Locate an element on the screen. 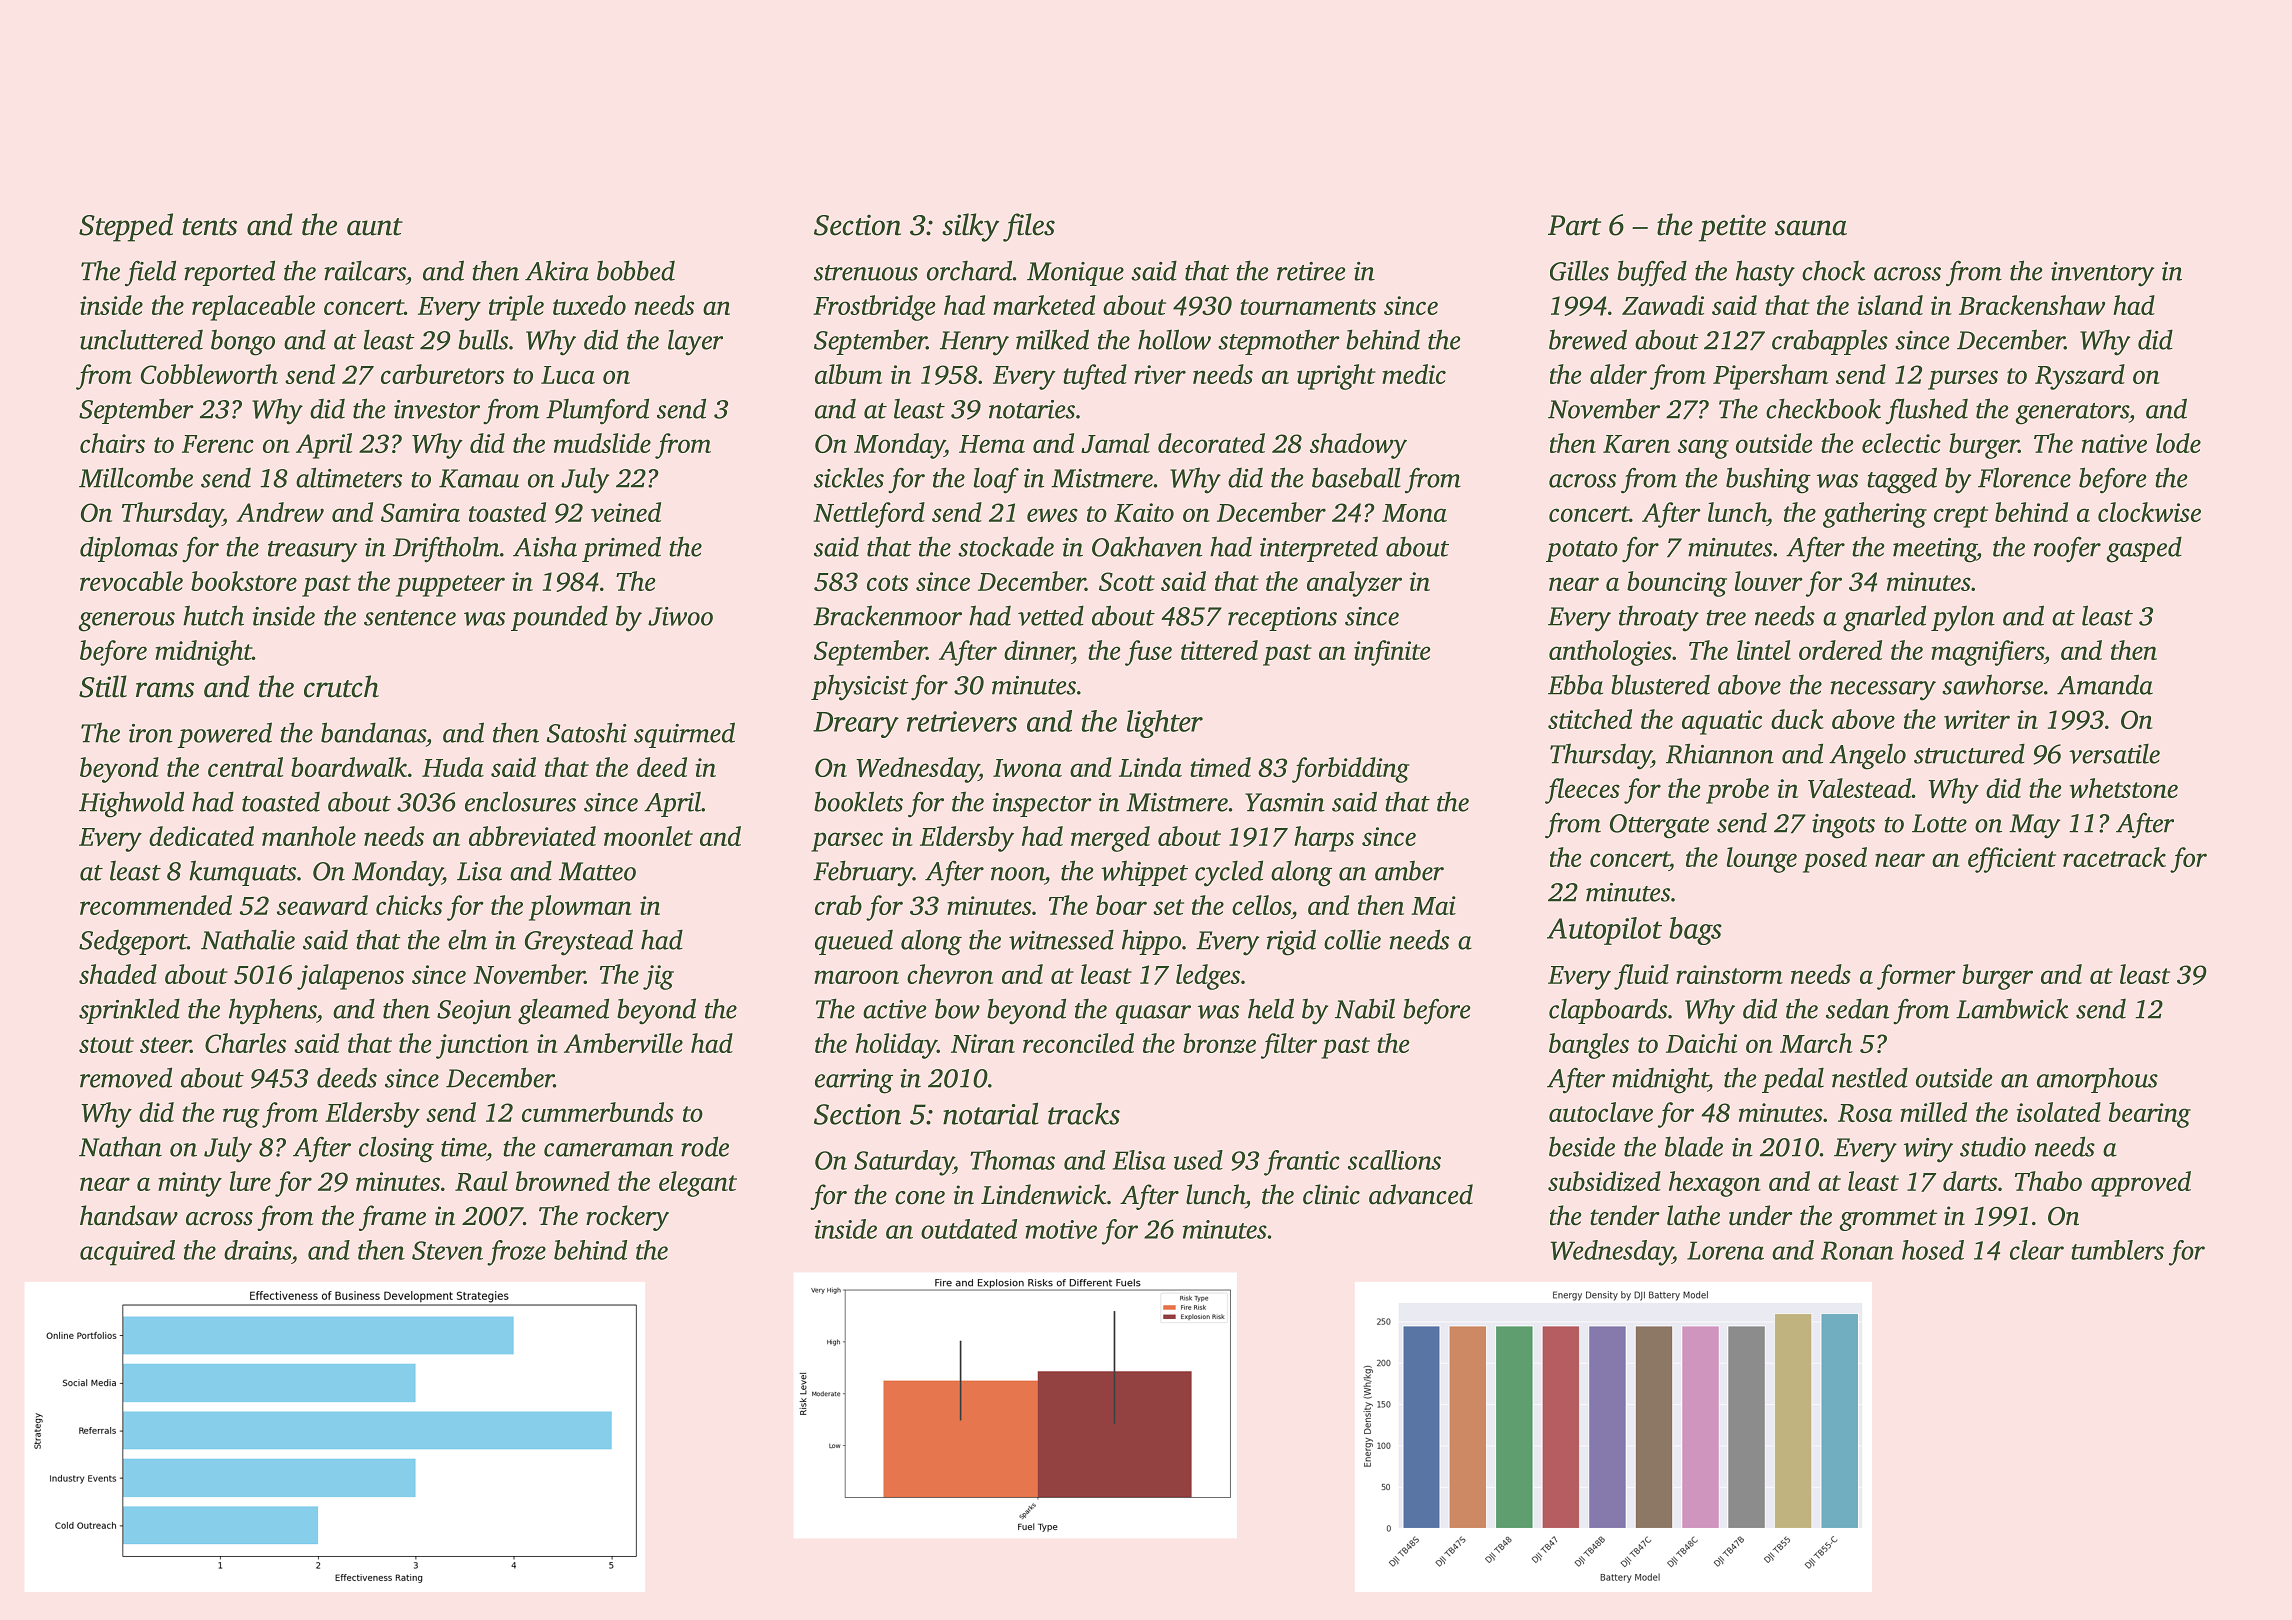 This screenshot has height=1620, width=2292. aunt is located at coordinates (375, 227).
